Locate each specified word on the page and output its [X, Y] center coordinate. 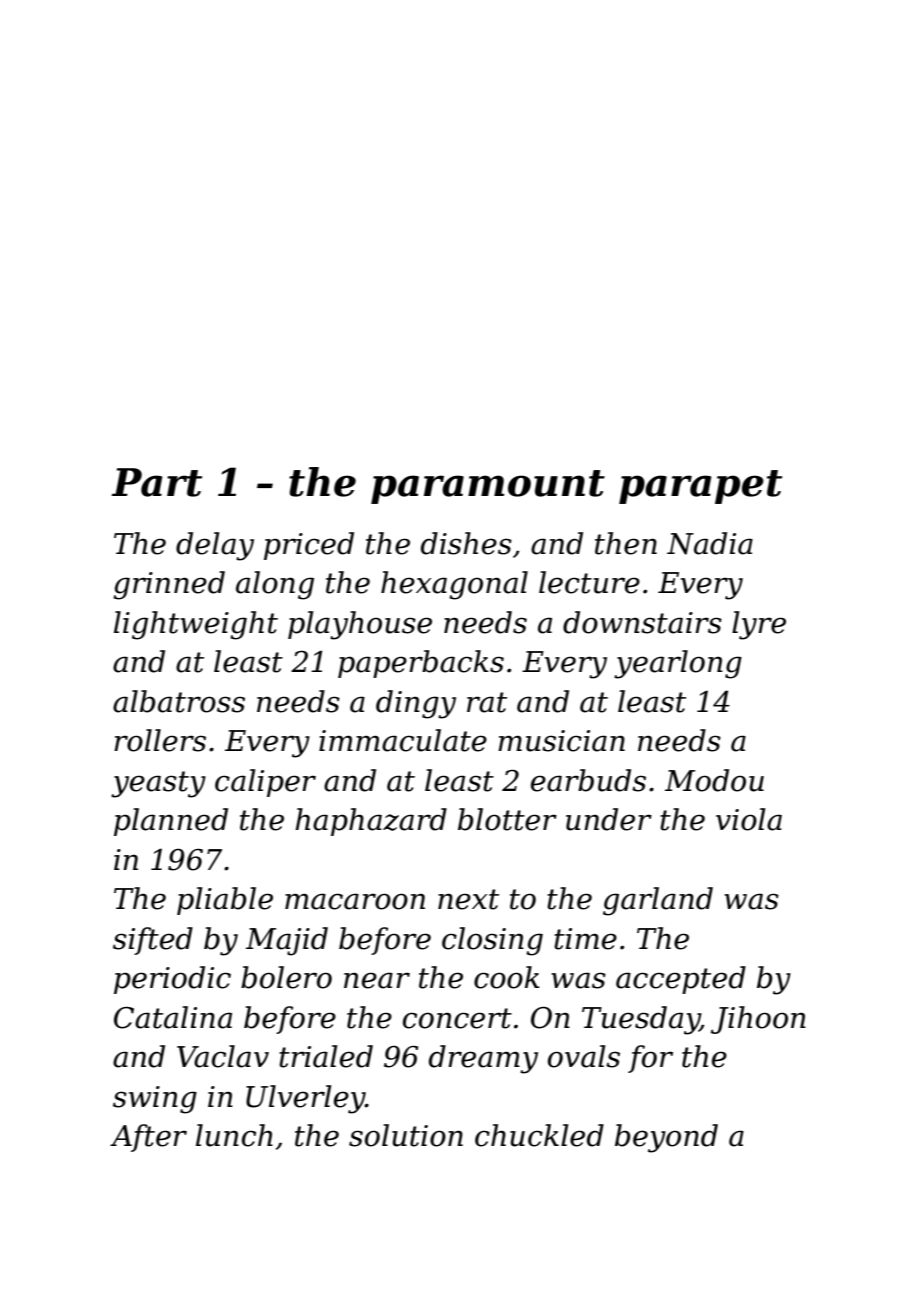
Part [157, 482]
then [626, 543]
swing [155, 1100]
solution [406, 1135]
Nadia [710, 543]
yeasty [158, 784]
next [468, 899]
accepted [681, 980]
